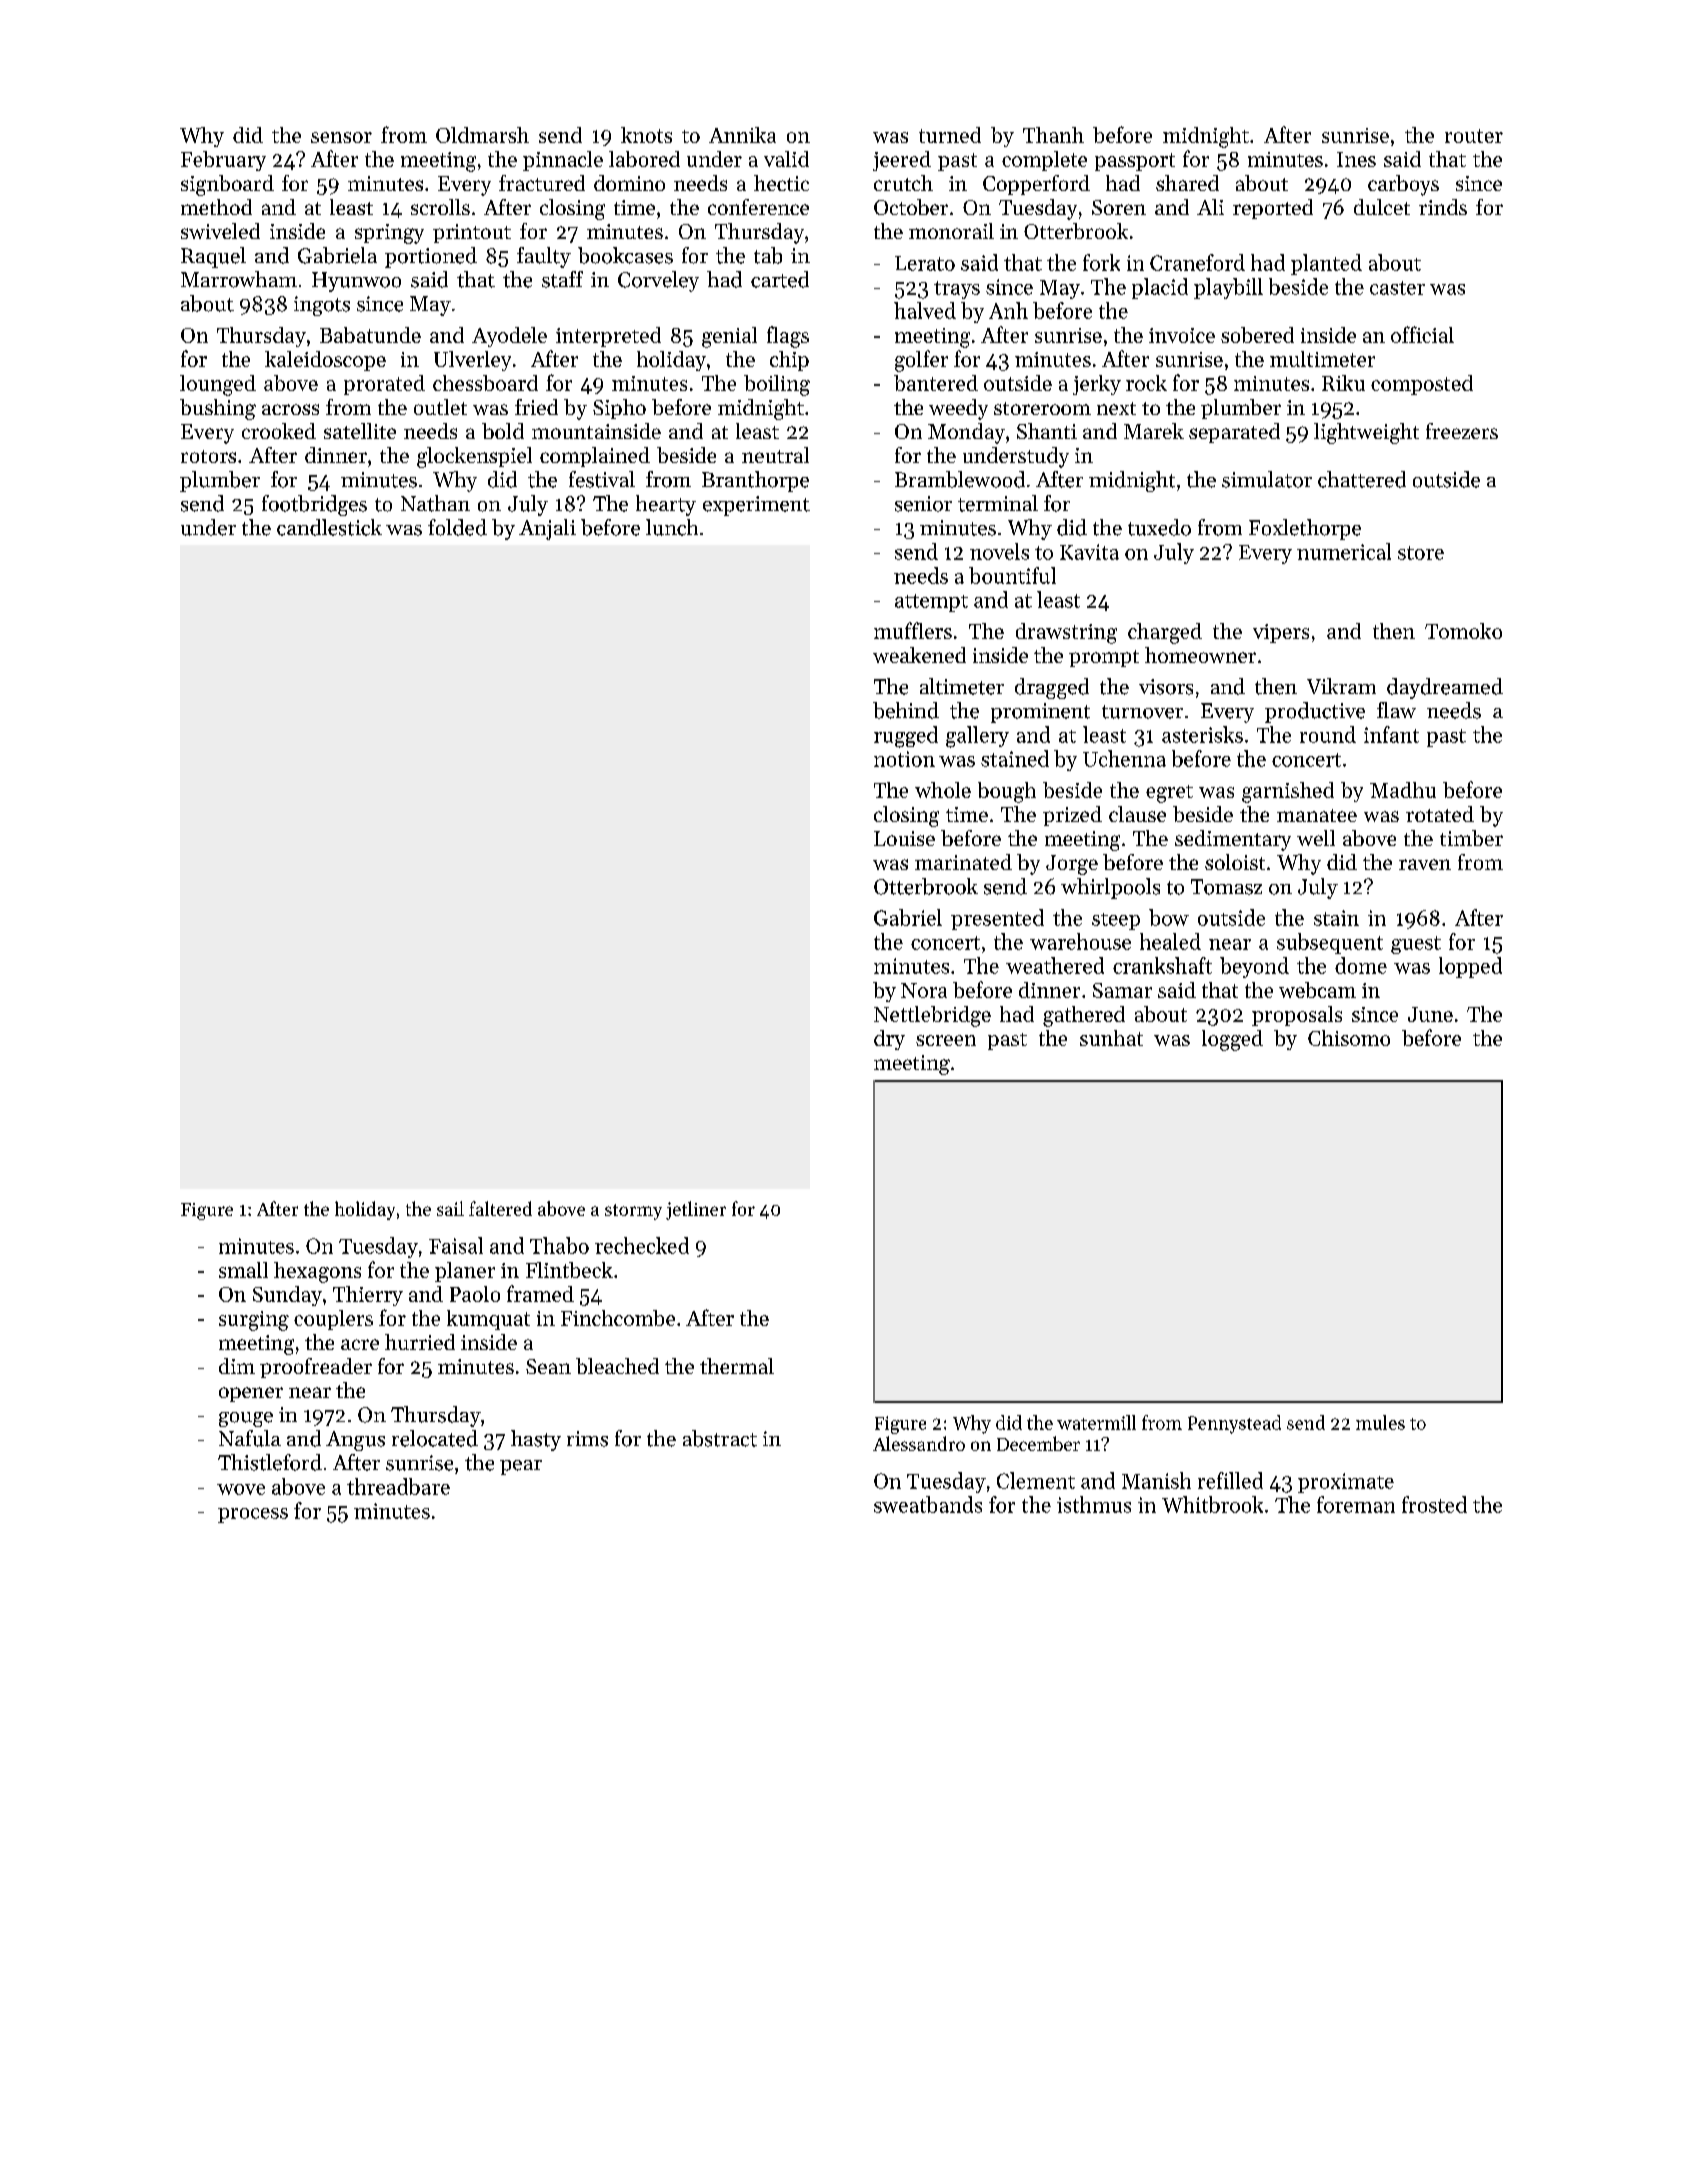  I want to click on garnished, so click(1288, 792).
